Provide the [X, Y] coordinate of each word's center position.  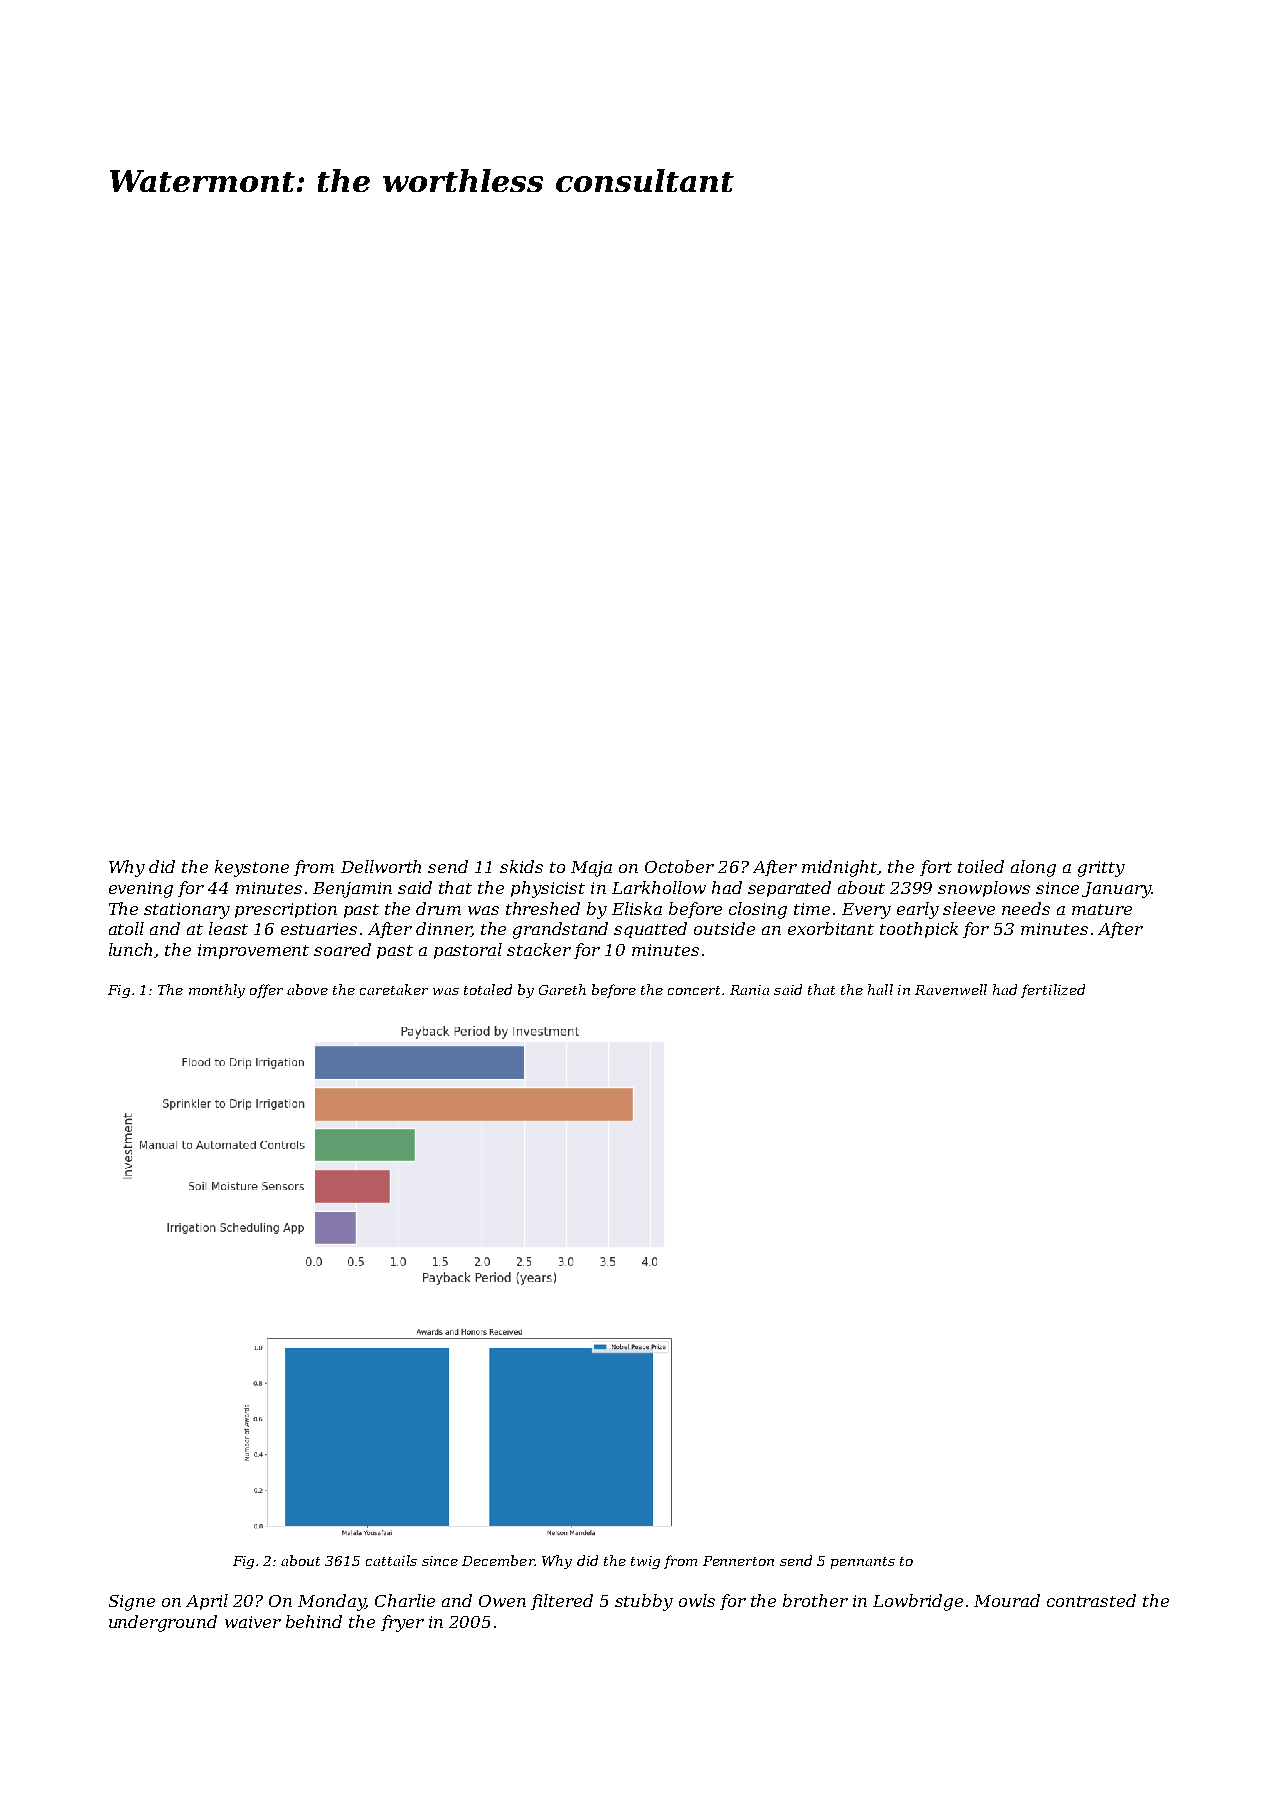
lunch [130, 949]
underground [163, 1623]
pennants [863, 1563]
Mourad [1007, 1600]
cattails [391, 1560]
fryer [402, 1623]
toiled [981, 866]
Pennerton [738, 1561]
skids [521, 866]
